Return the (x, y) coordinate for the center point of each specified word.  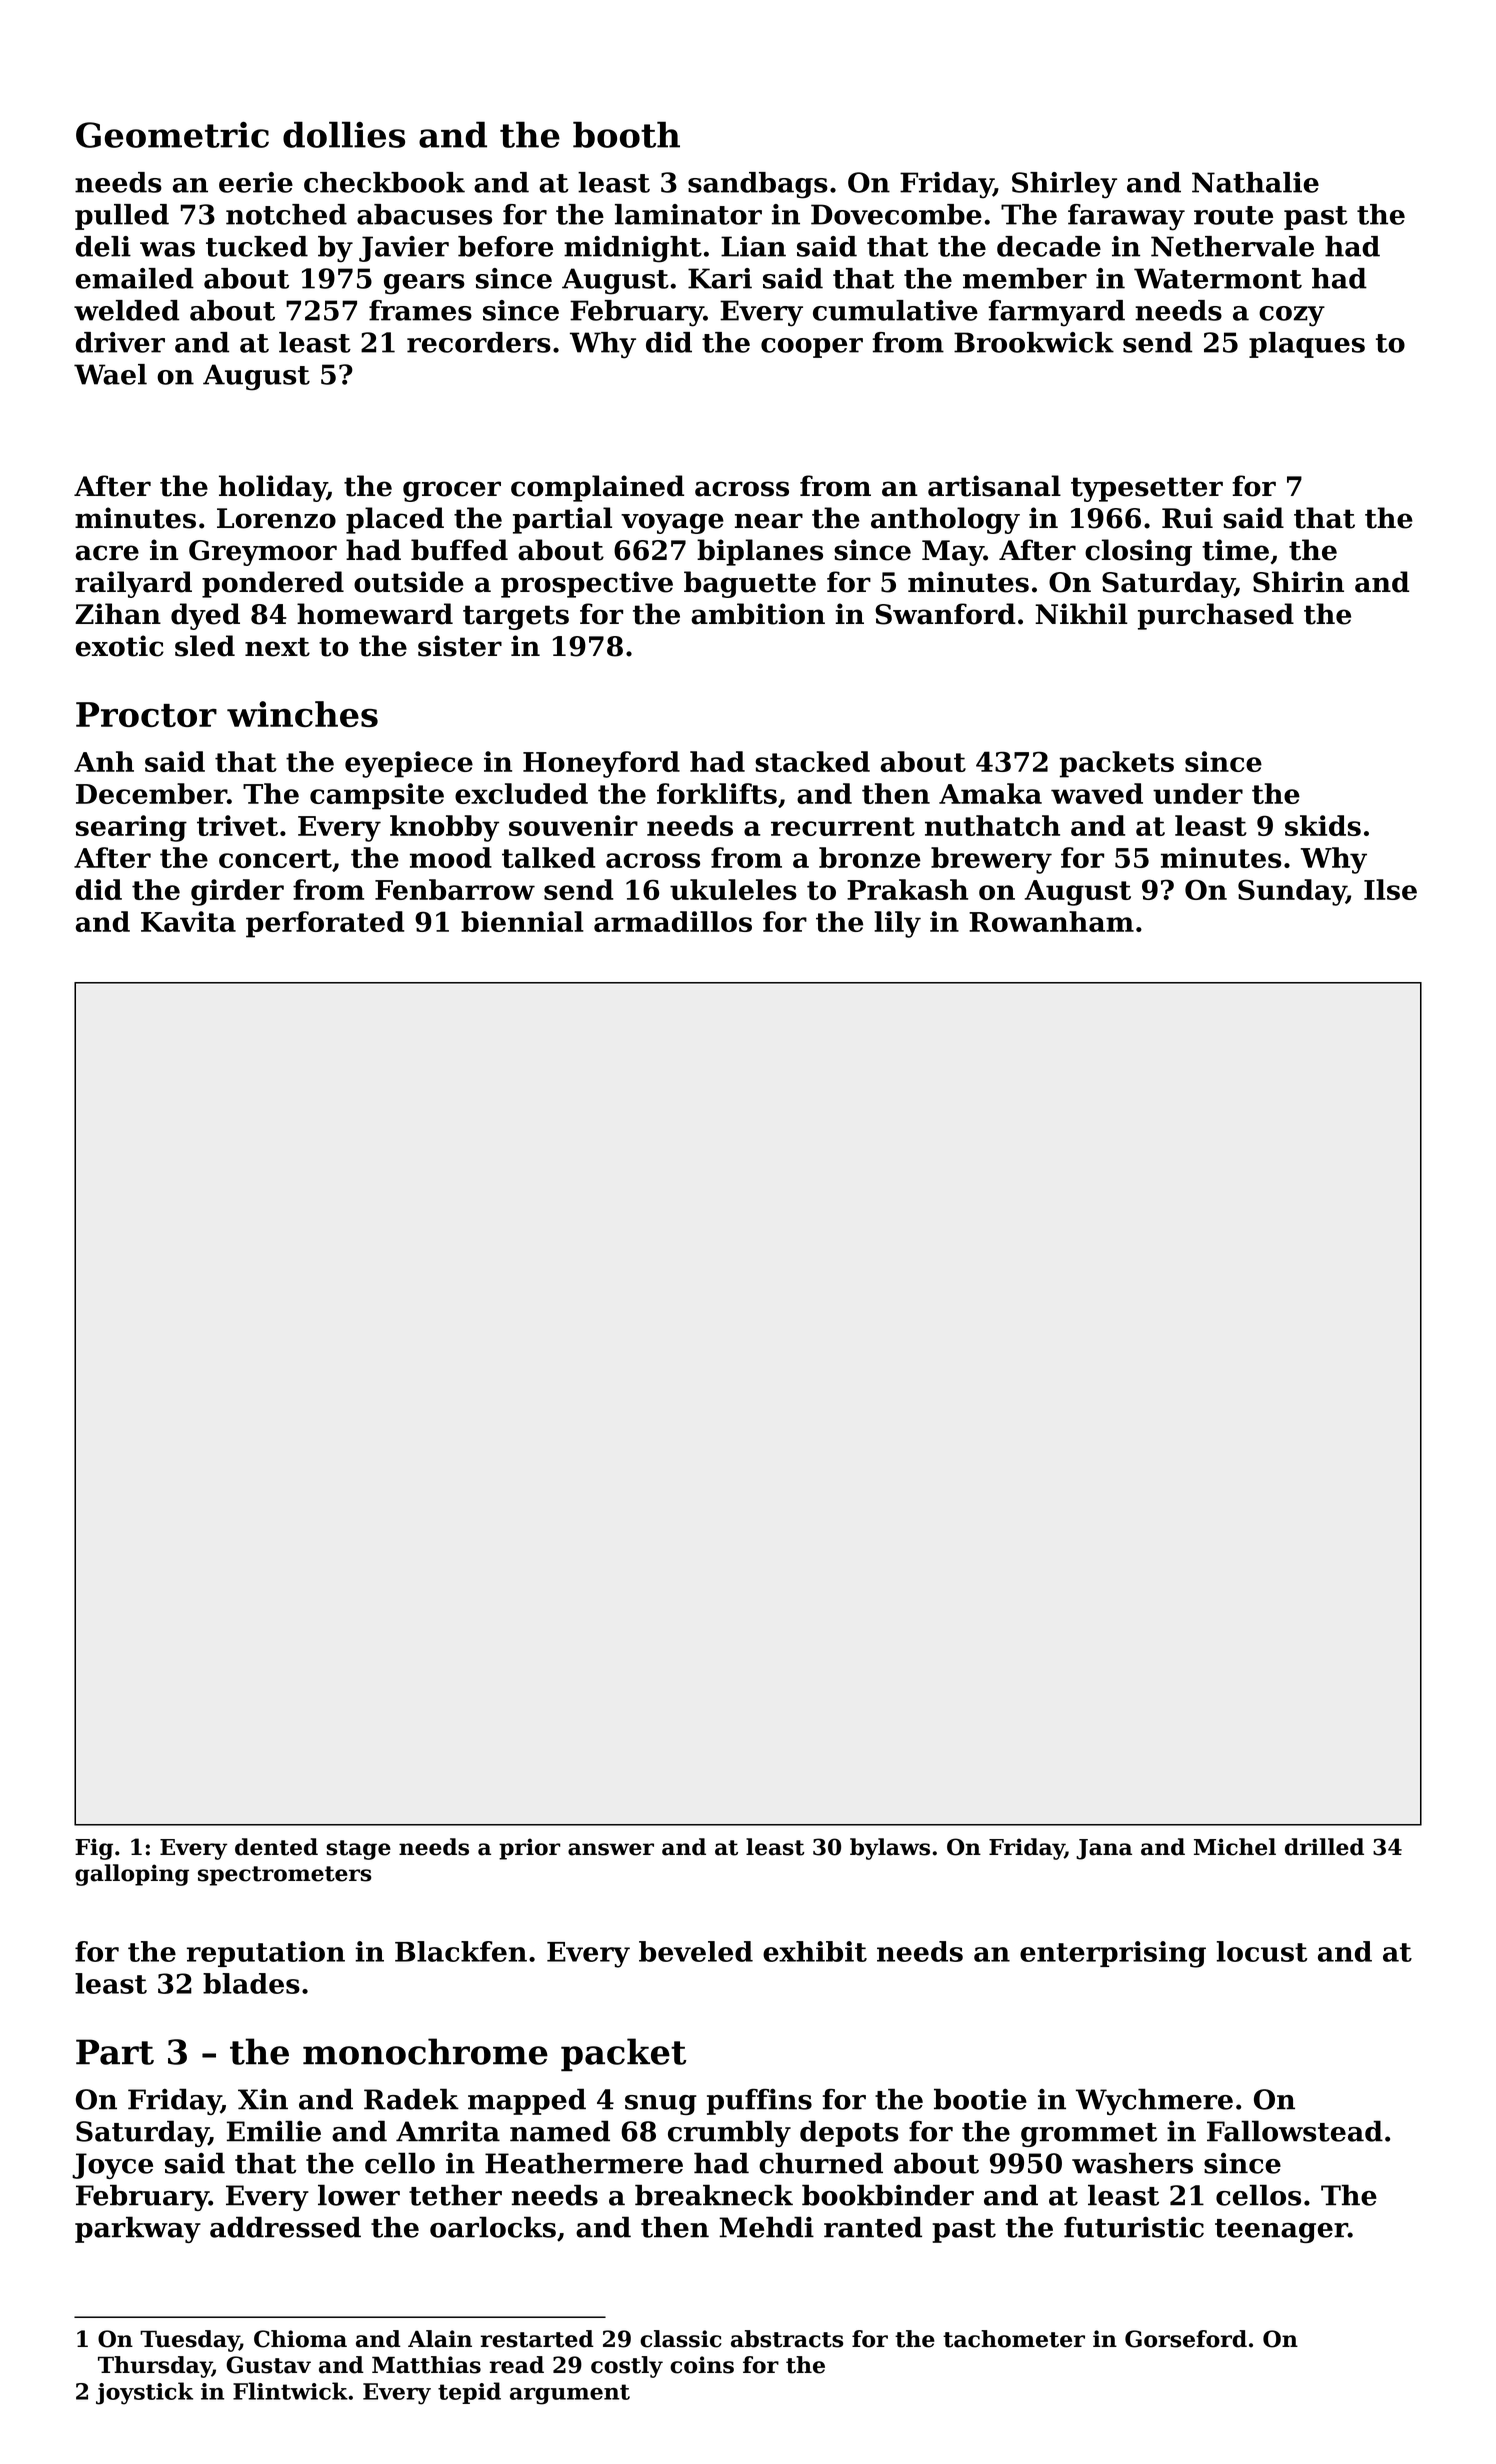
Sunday (1292, 892)
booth (626, 134)
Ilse (1390, 889)
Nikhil (1081, 613)
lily (897, 924)
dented (276, 1847)
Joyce (112, 2166)
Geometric (172, 134)
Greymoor (263, 553)
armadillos (673, 921)
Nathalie (1255, 182)
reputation (266, 1954)
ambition (758, 614)
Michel (1235, 1847)
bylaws (890, 1849)
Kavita (188, 921)
